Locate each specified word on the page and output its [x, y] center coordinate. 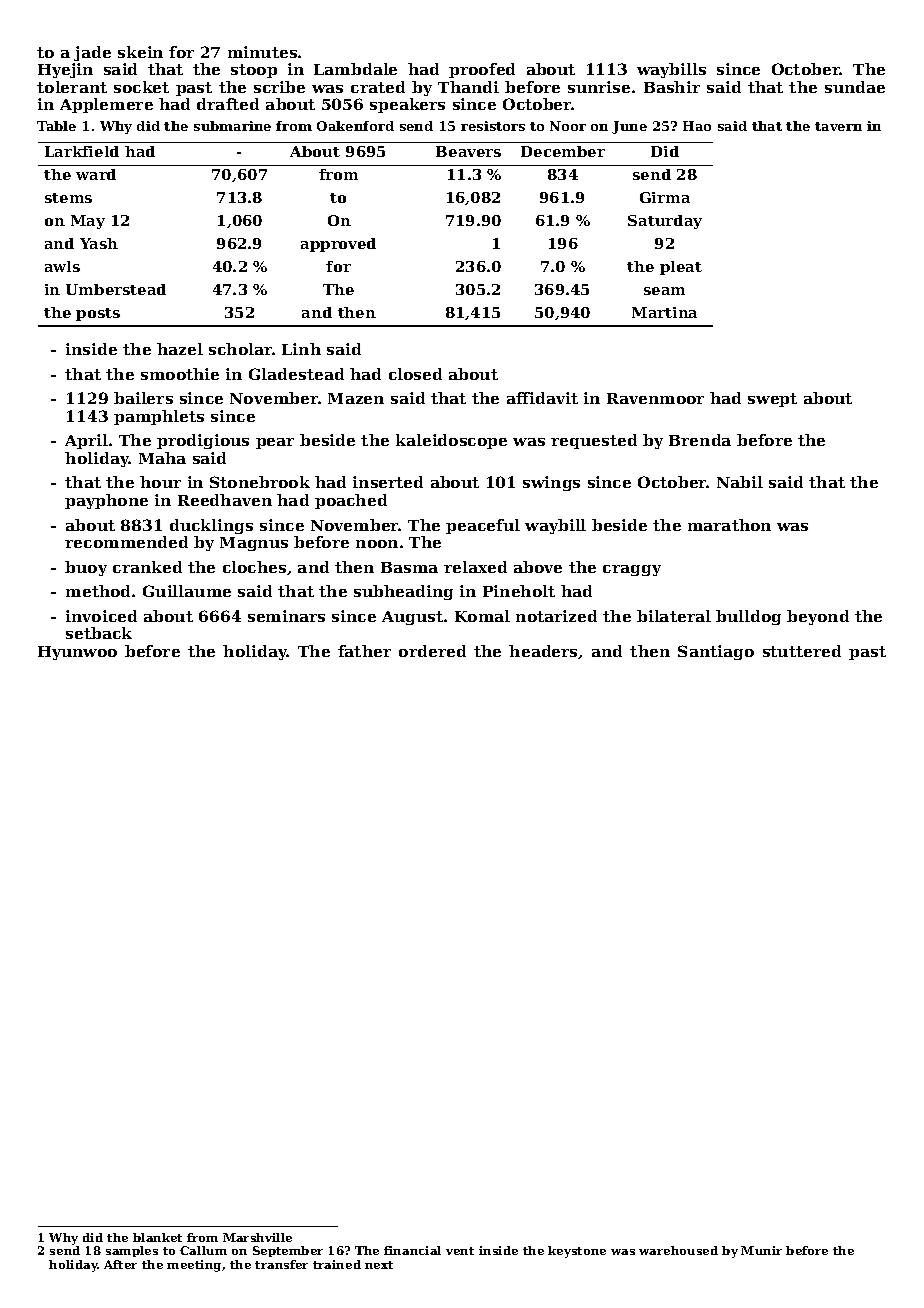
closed [415, 374]
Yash [99, 243]
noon [377, 544]
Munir [761, 1250]
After [120, 1264]
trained [337, 1264]
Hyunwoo [77, 653]
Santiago [716, 652]
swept [772, 400]
